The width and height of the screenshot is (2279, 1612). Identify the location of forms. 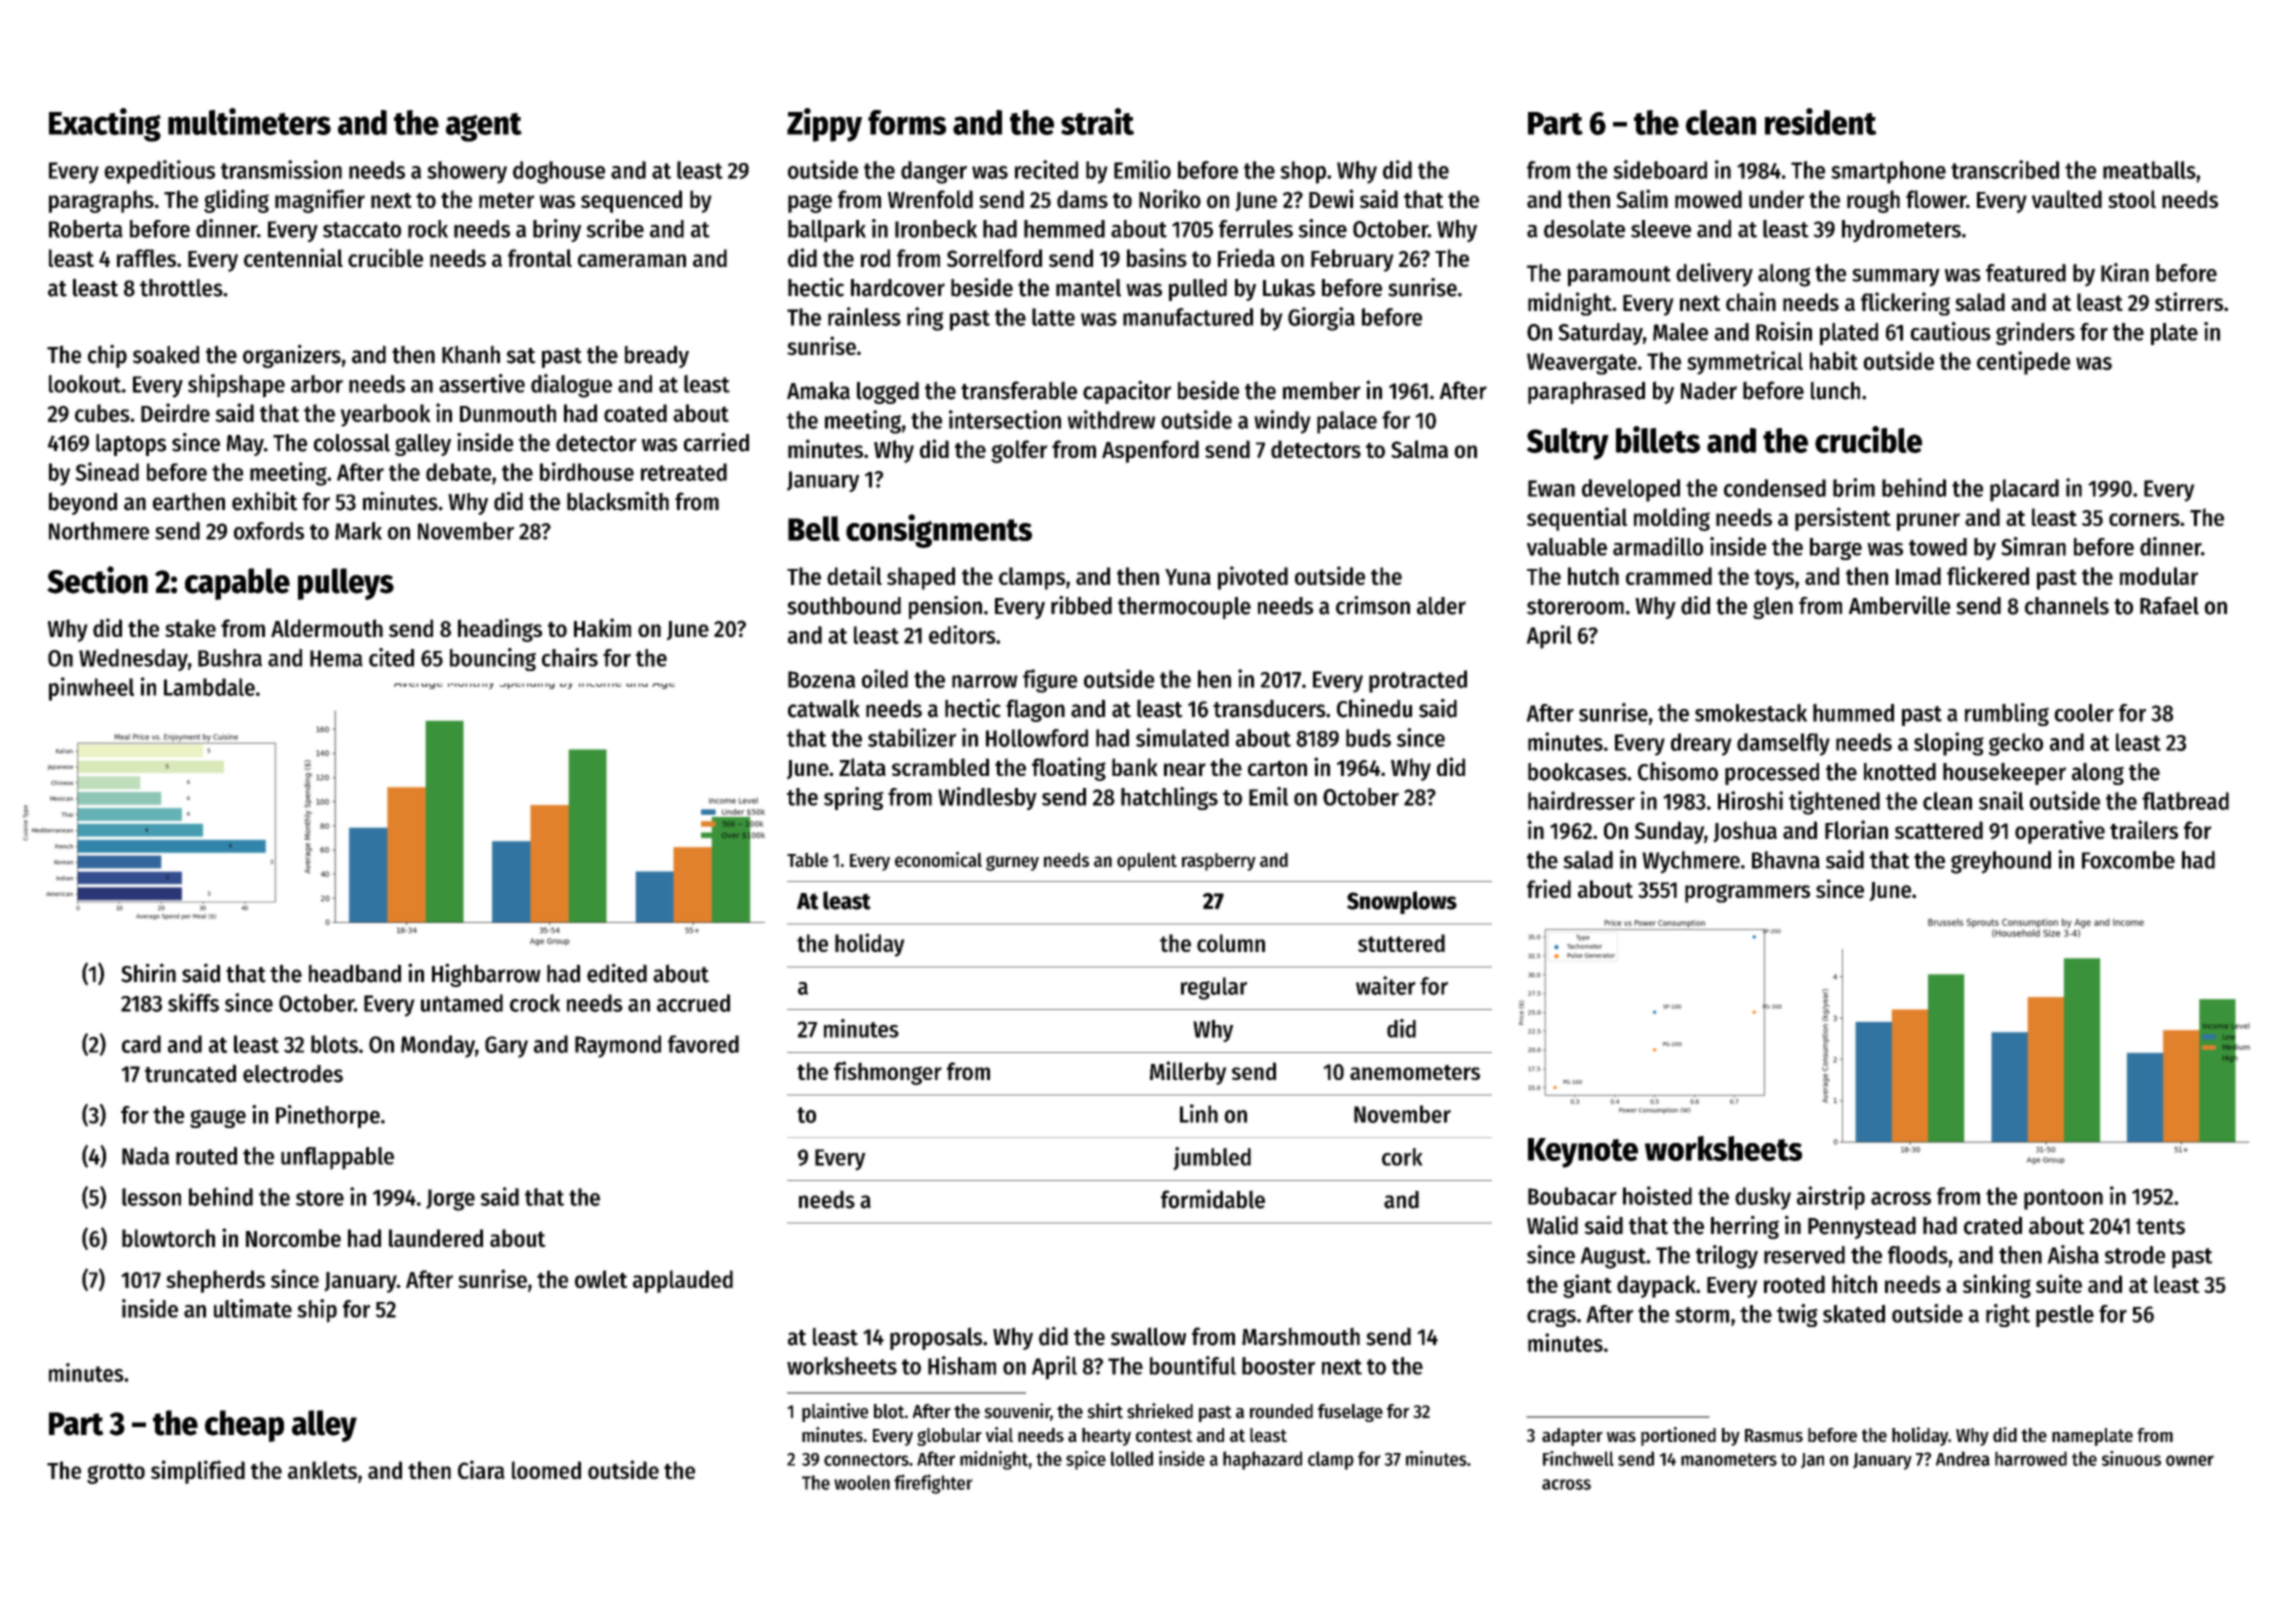
(907, 122).
